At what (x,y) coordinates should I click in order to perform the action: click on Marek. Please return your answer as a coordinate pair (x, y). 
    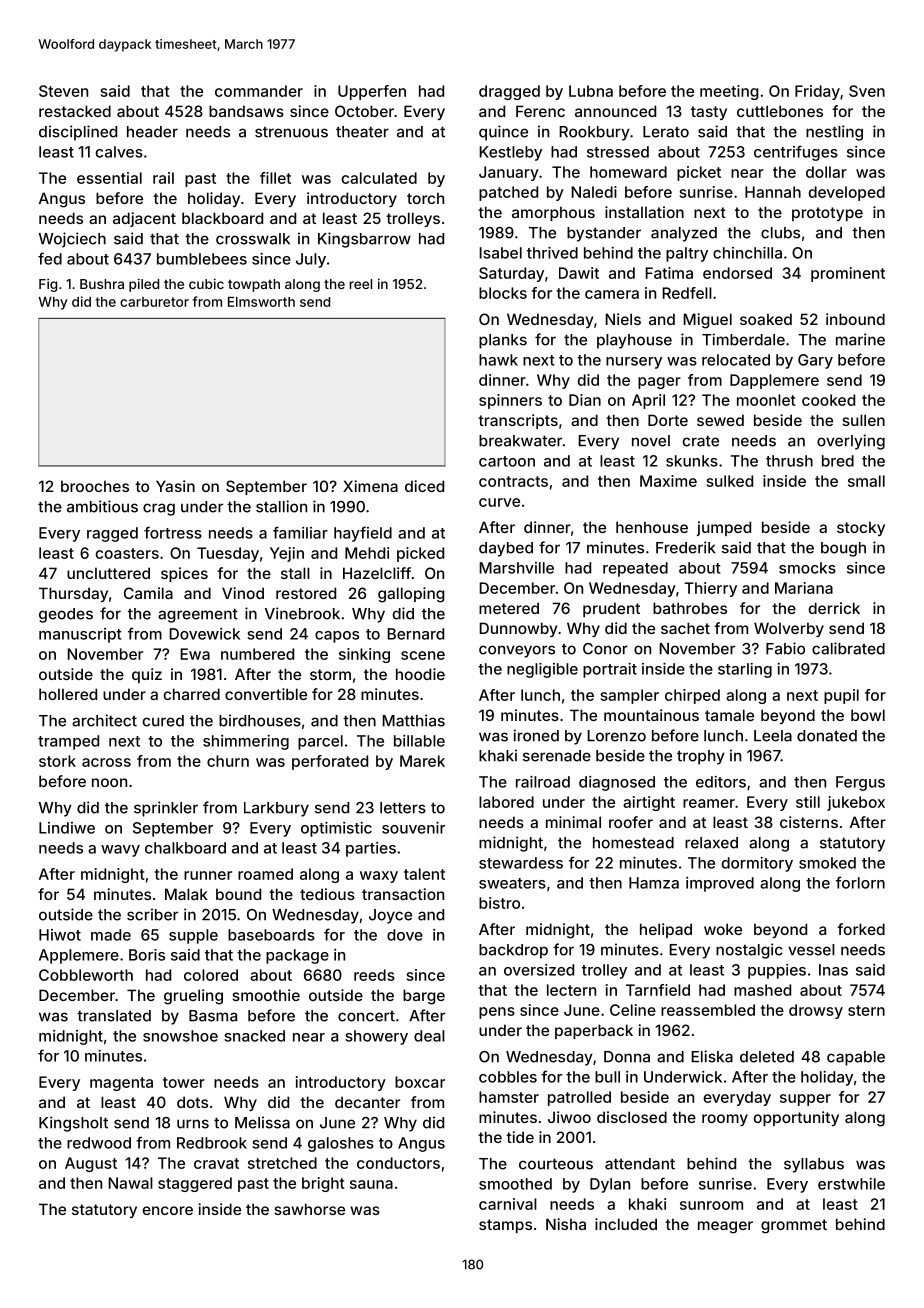
    Looking at the image, I should click on (422, 761).
